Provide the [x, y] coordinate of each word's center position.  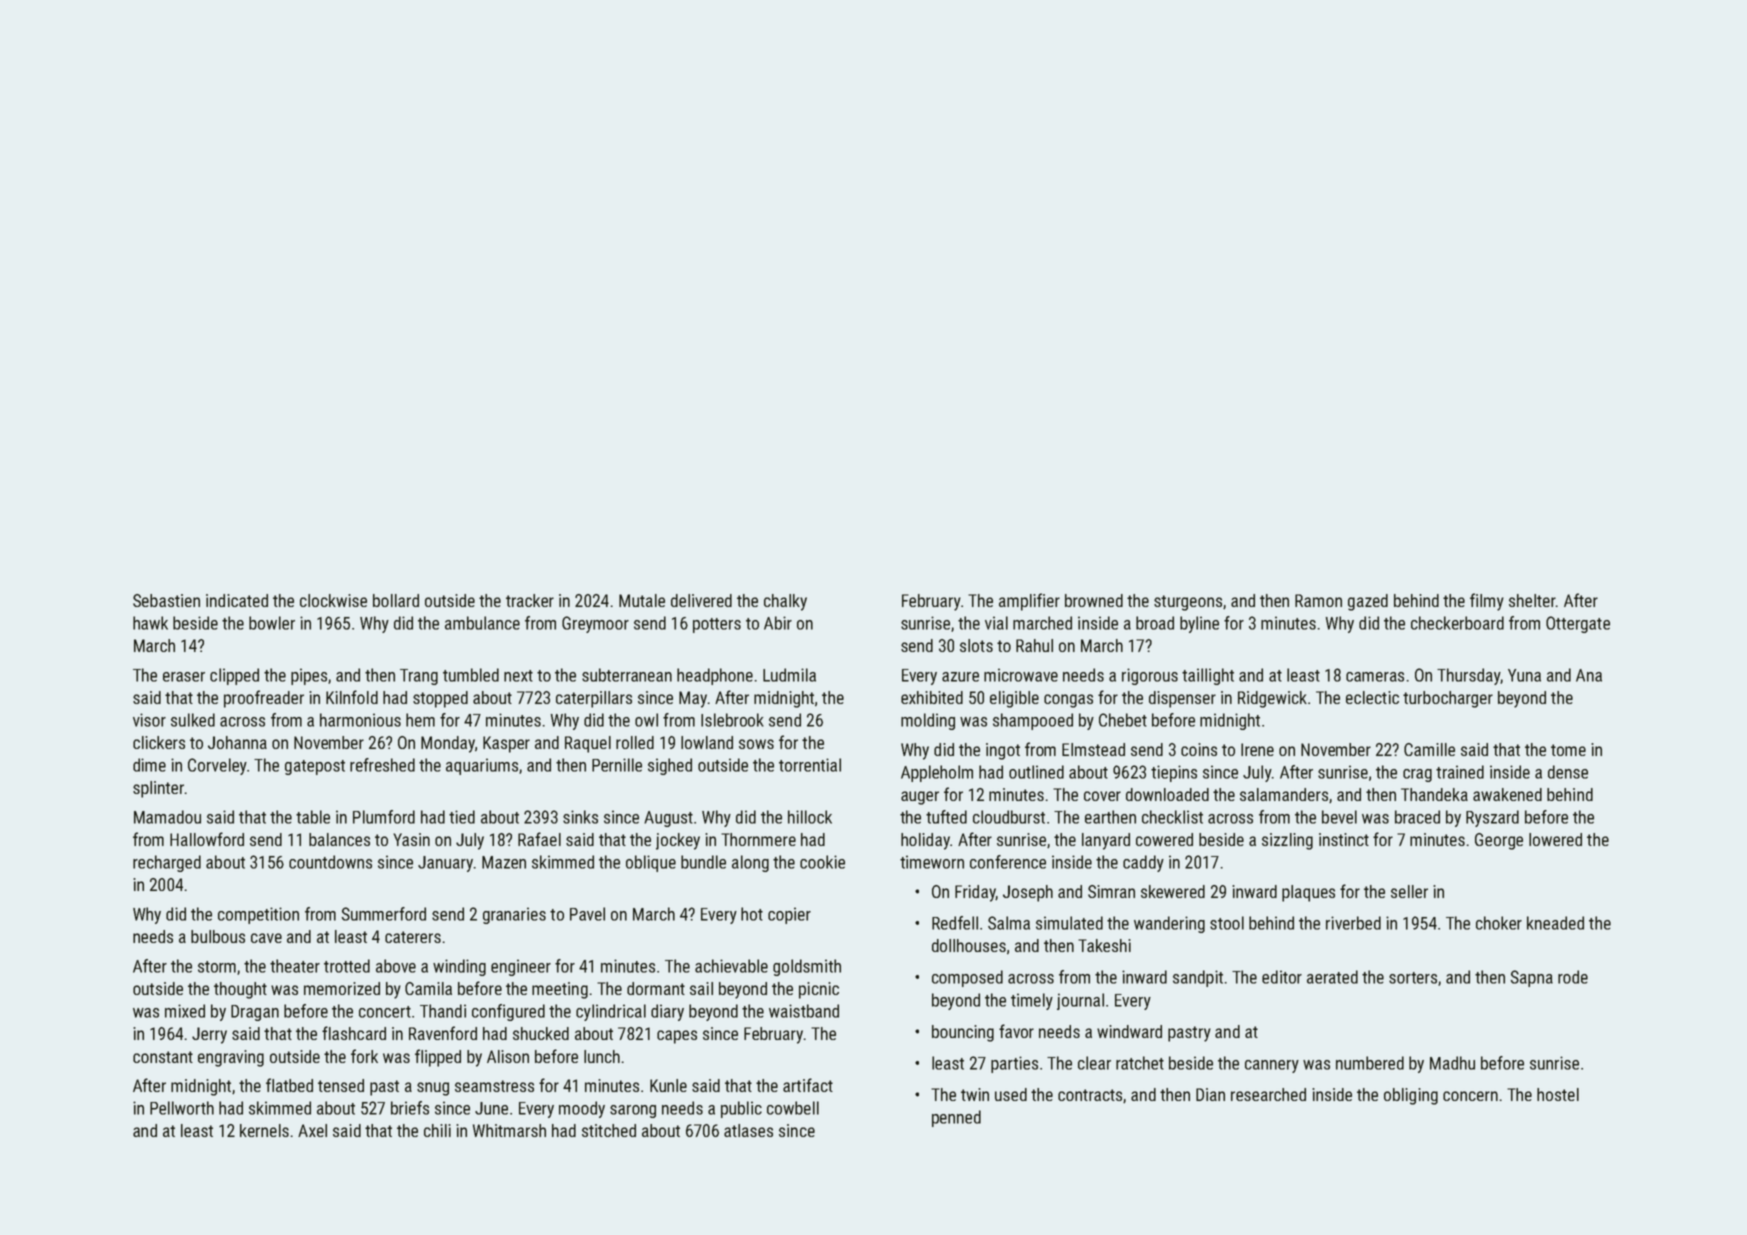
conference [1008, 862]
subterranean [627, 675]
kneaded [1555, 923]
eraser [184, 677]
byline [1199, 624]
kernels [264, 1130]
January [445, 864]
